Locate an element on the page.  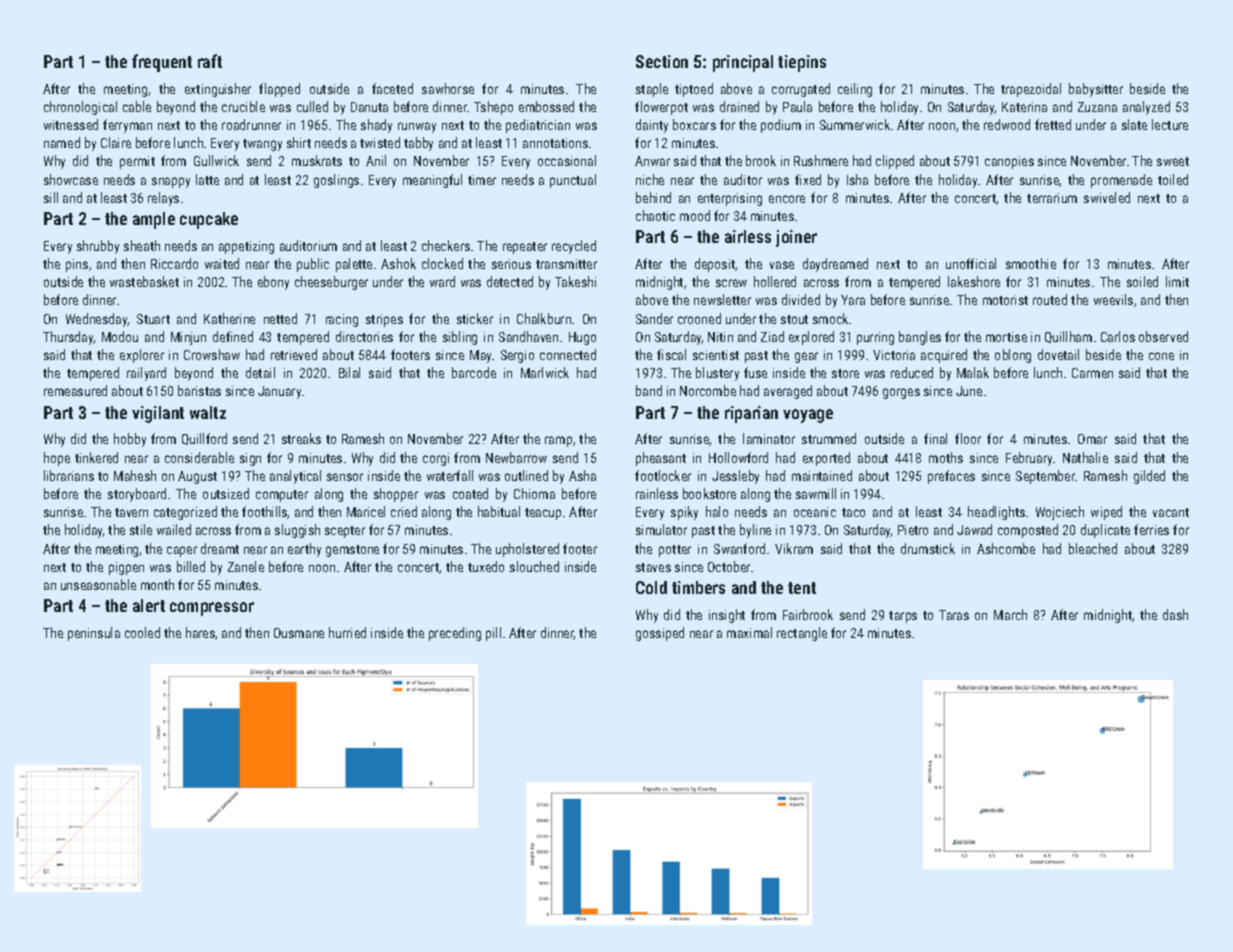
Omar is located at coordinates (1092, 439).
